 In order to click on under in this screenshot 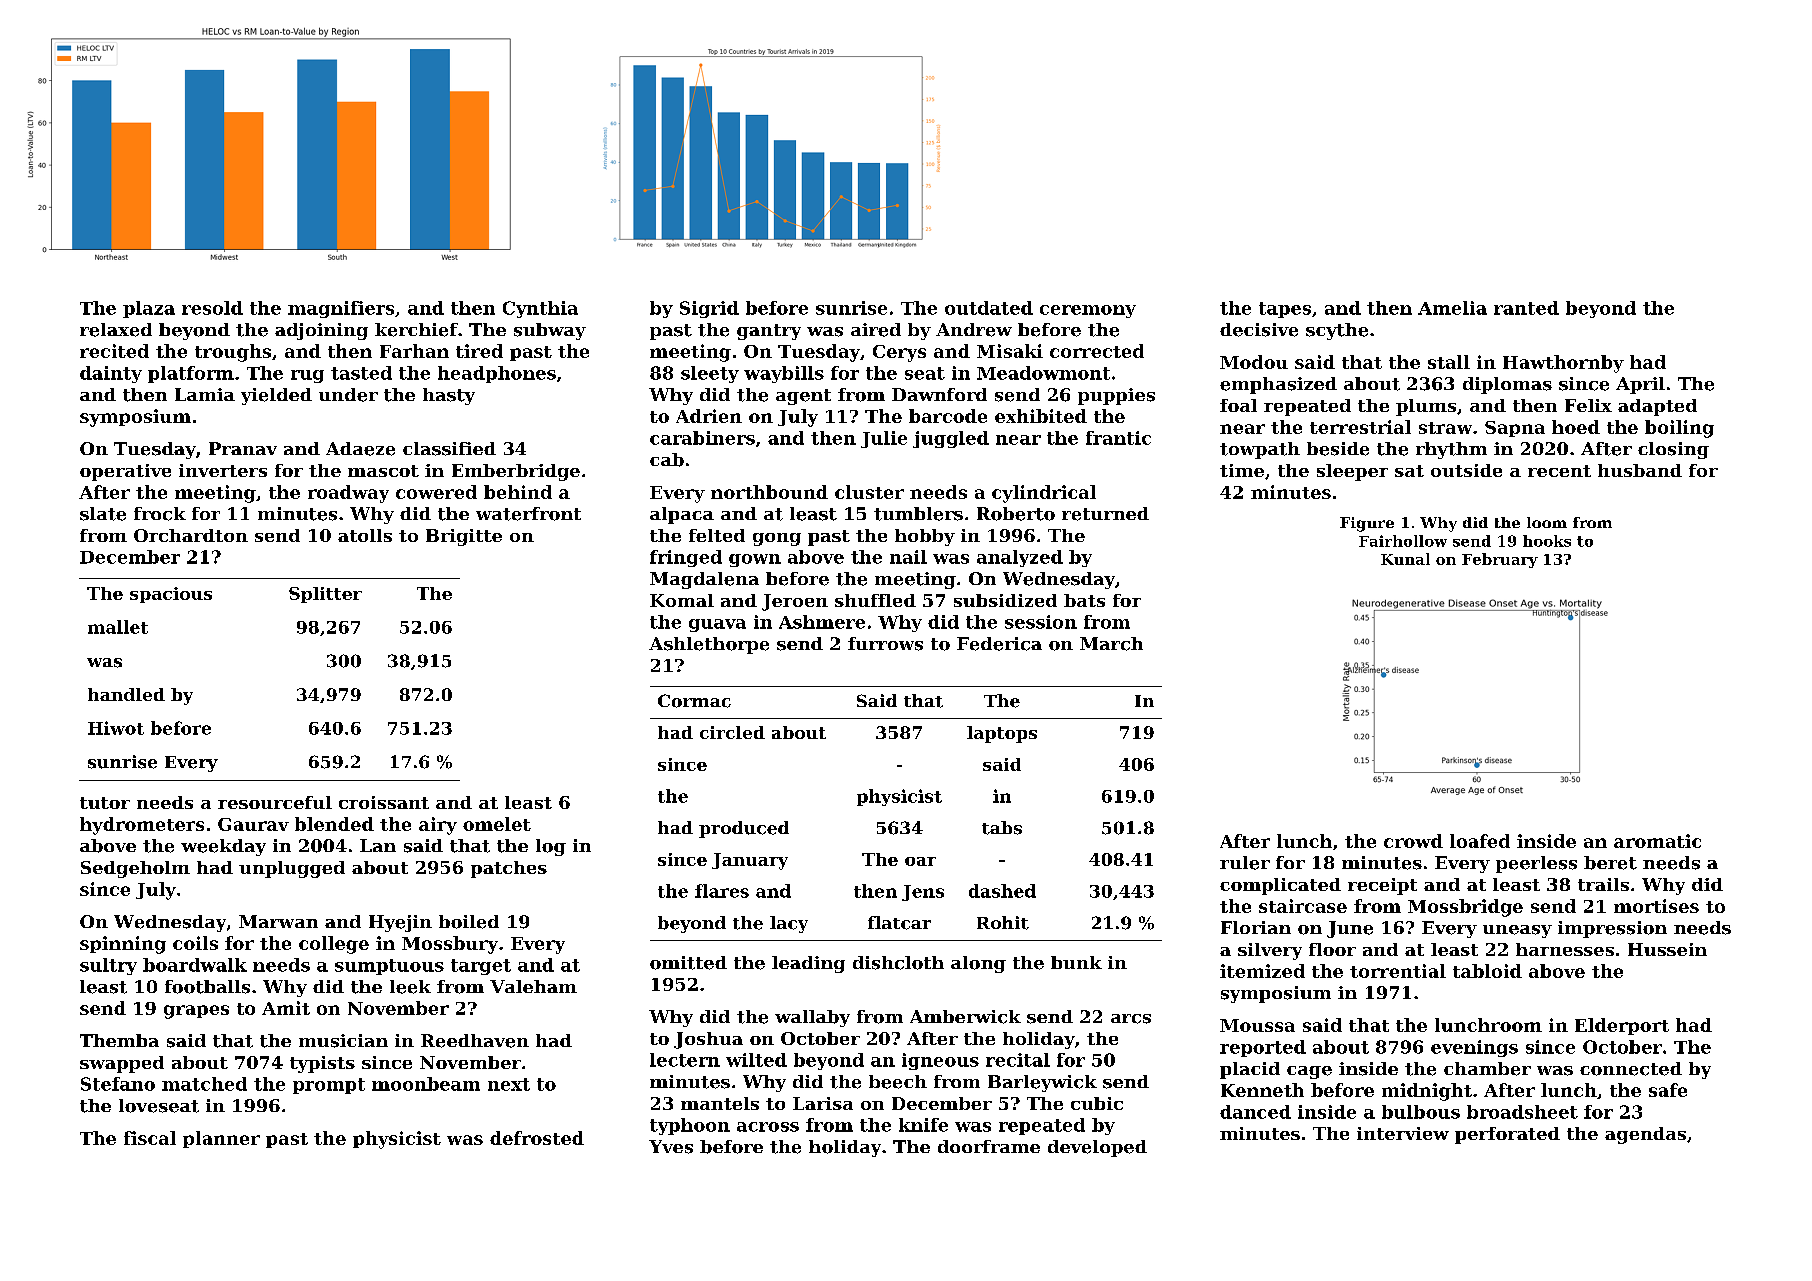, I will do `click(348, 395)`.
